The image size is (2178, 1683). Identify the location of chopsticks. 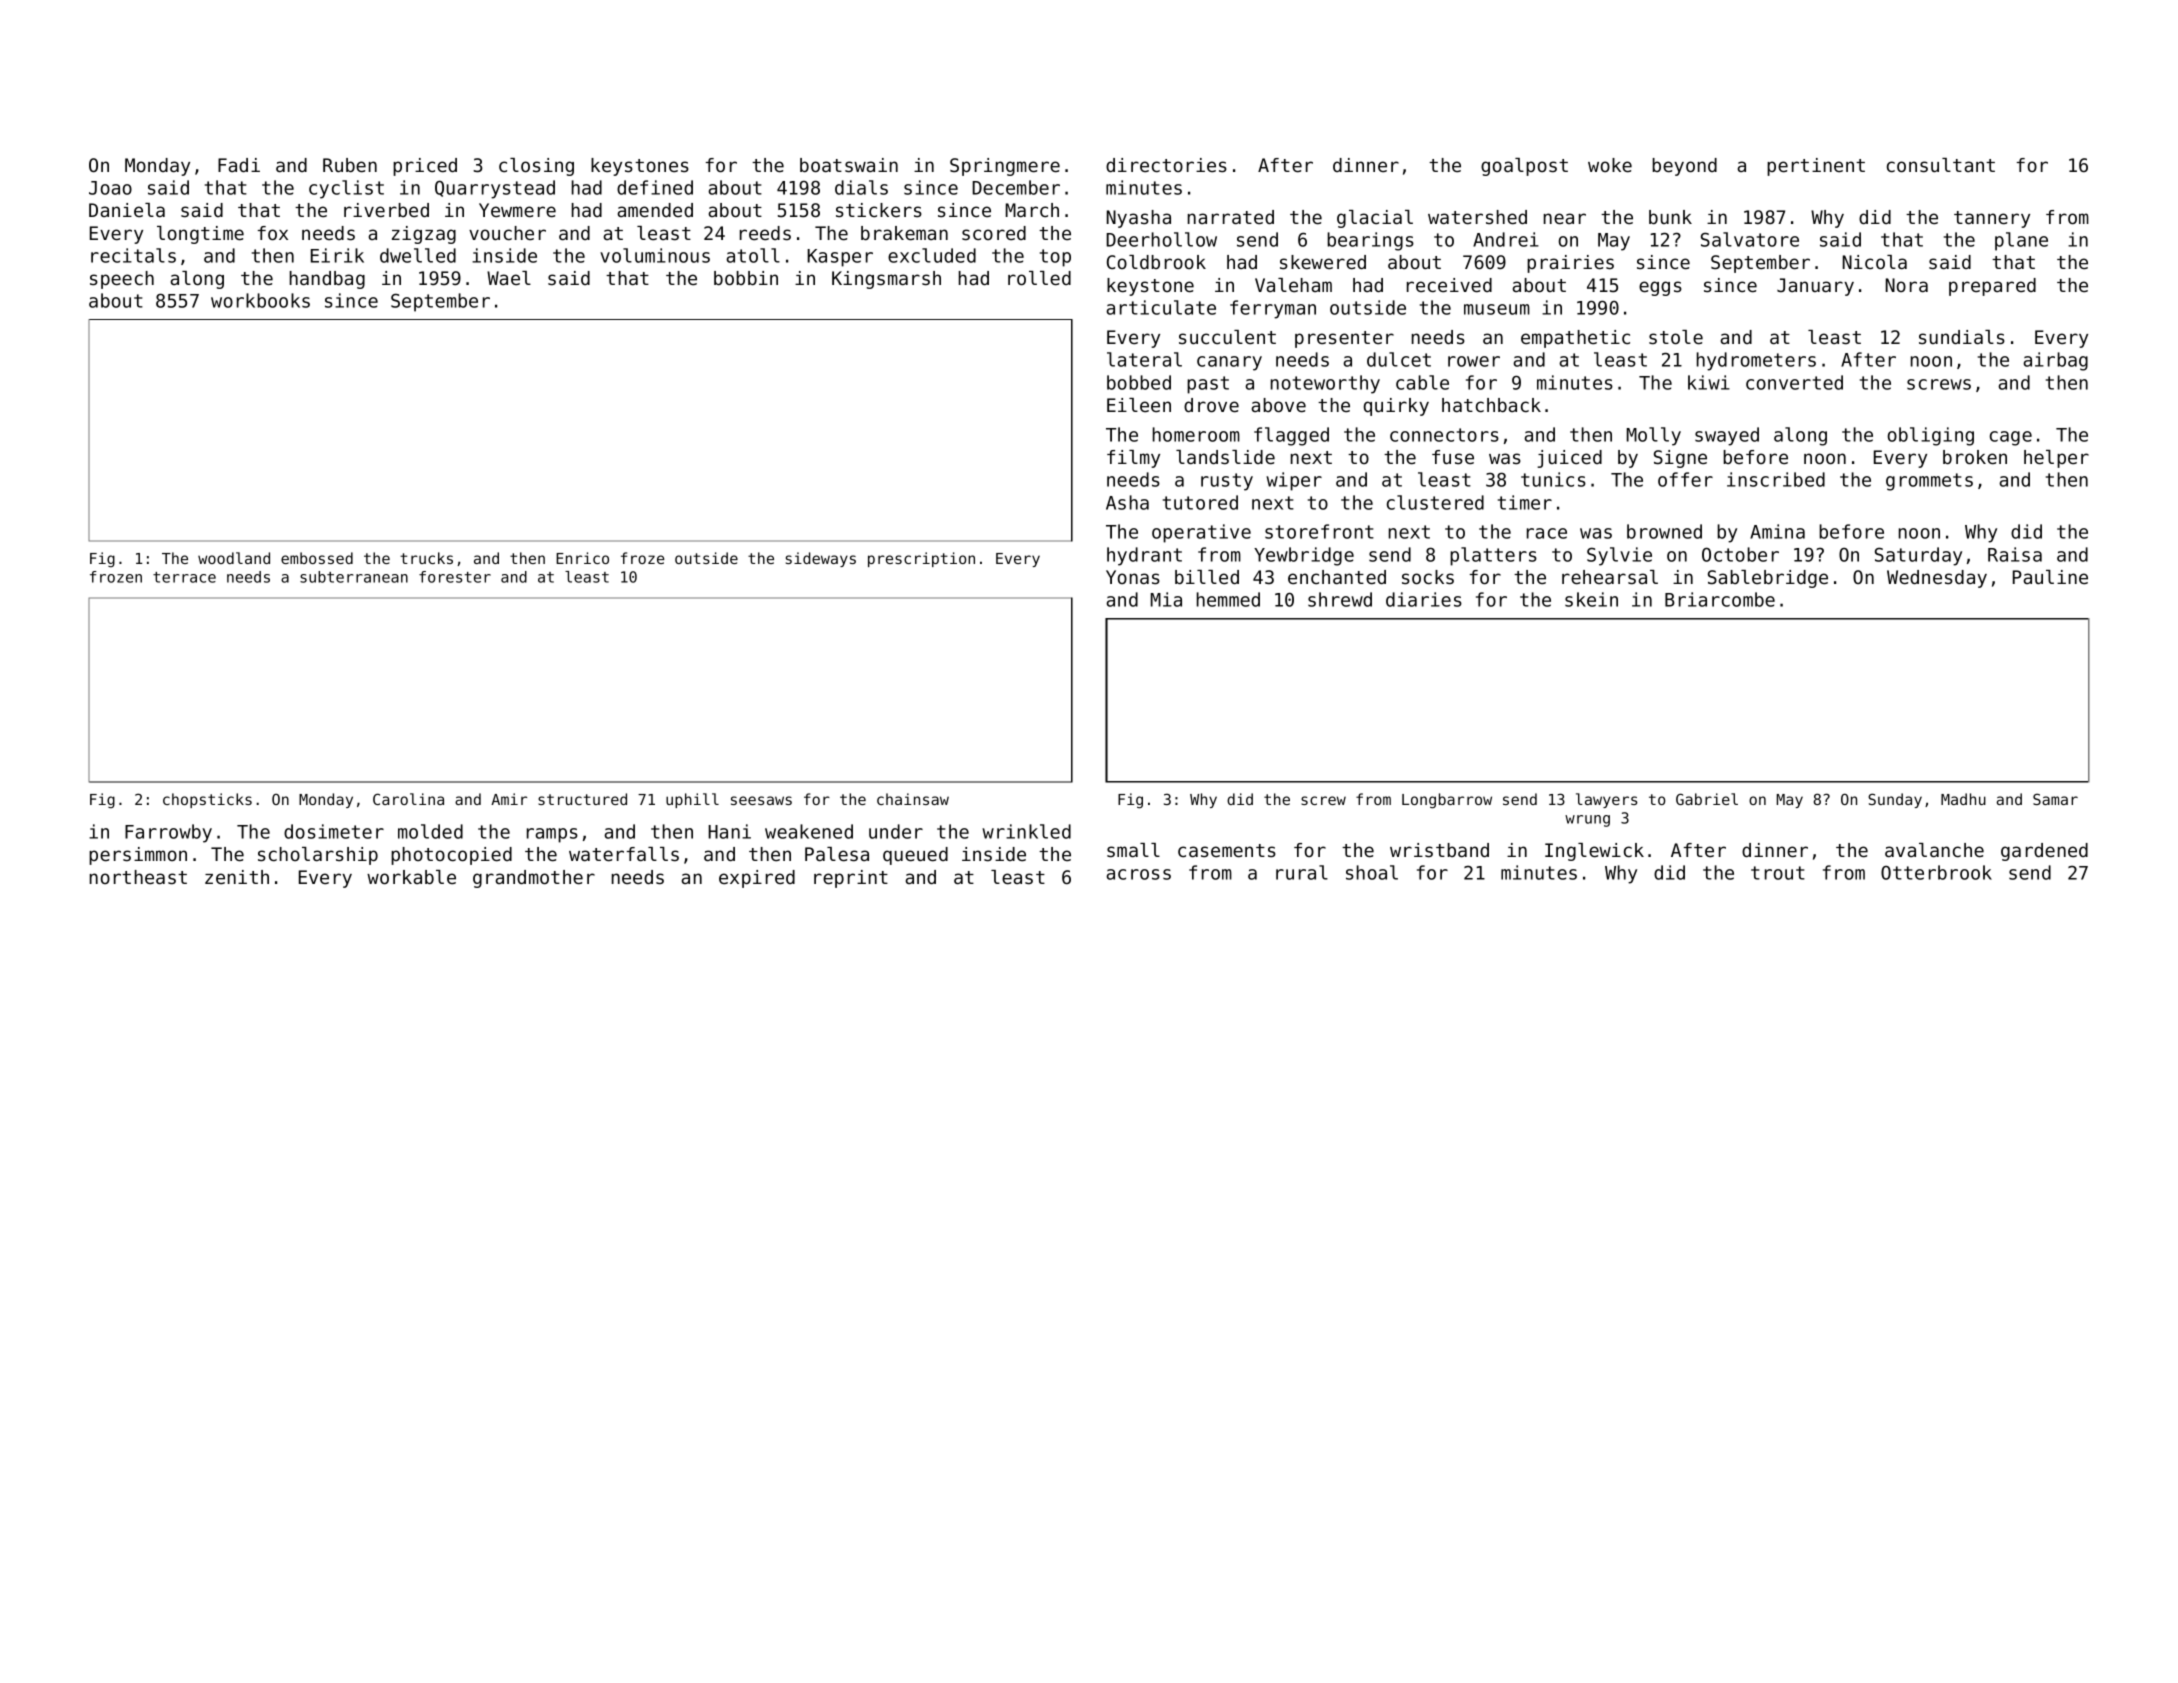
(207, 800).
